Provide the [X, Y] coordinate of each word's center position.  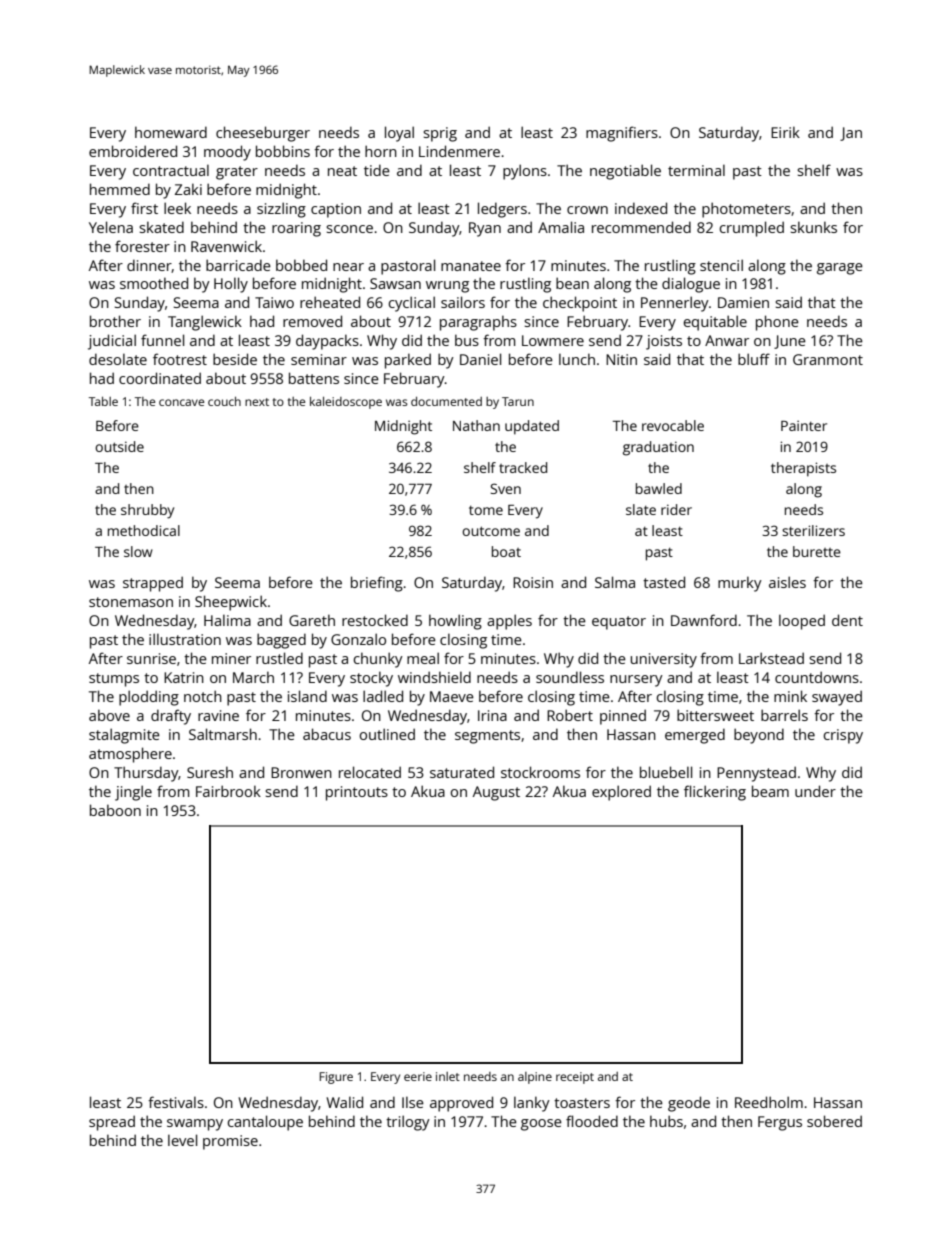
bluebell [666, 772]
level [182, 1140]
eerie [418, 1076]
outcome [491, 531]
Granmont [828, 359]
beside [235, 359]
